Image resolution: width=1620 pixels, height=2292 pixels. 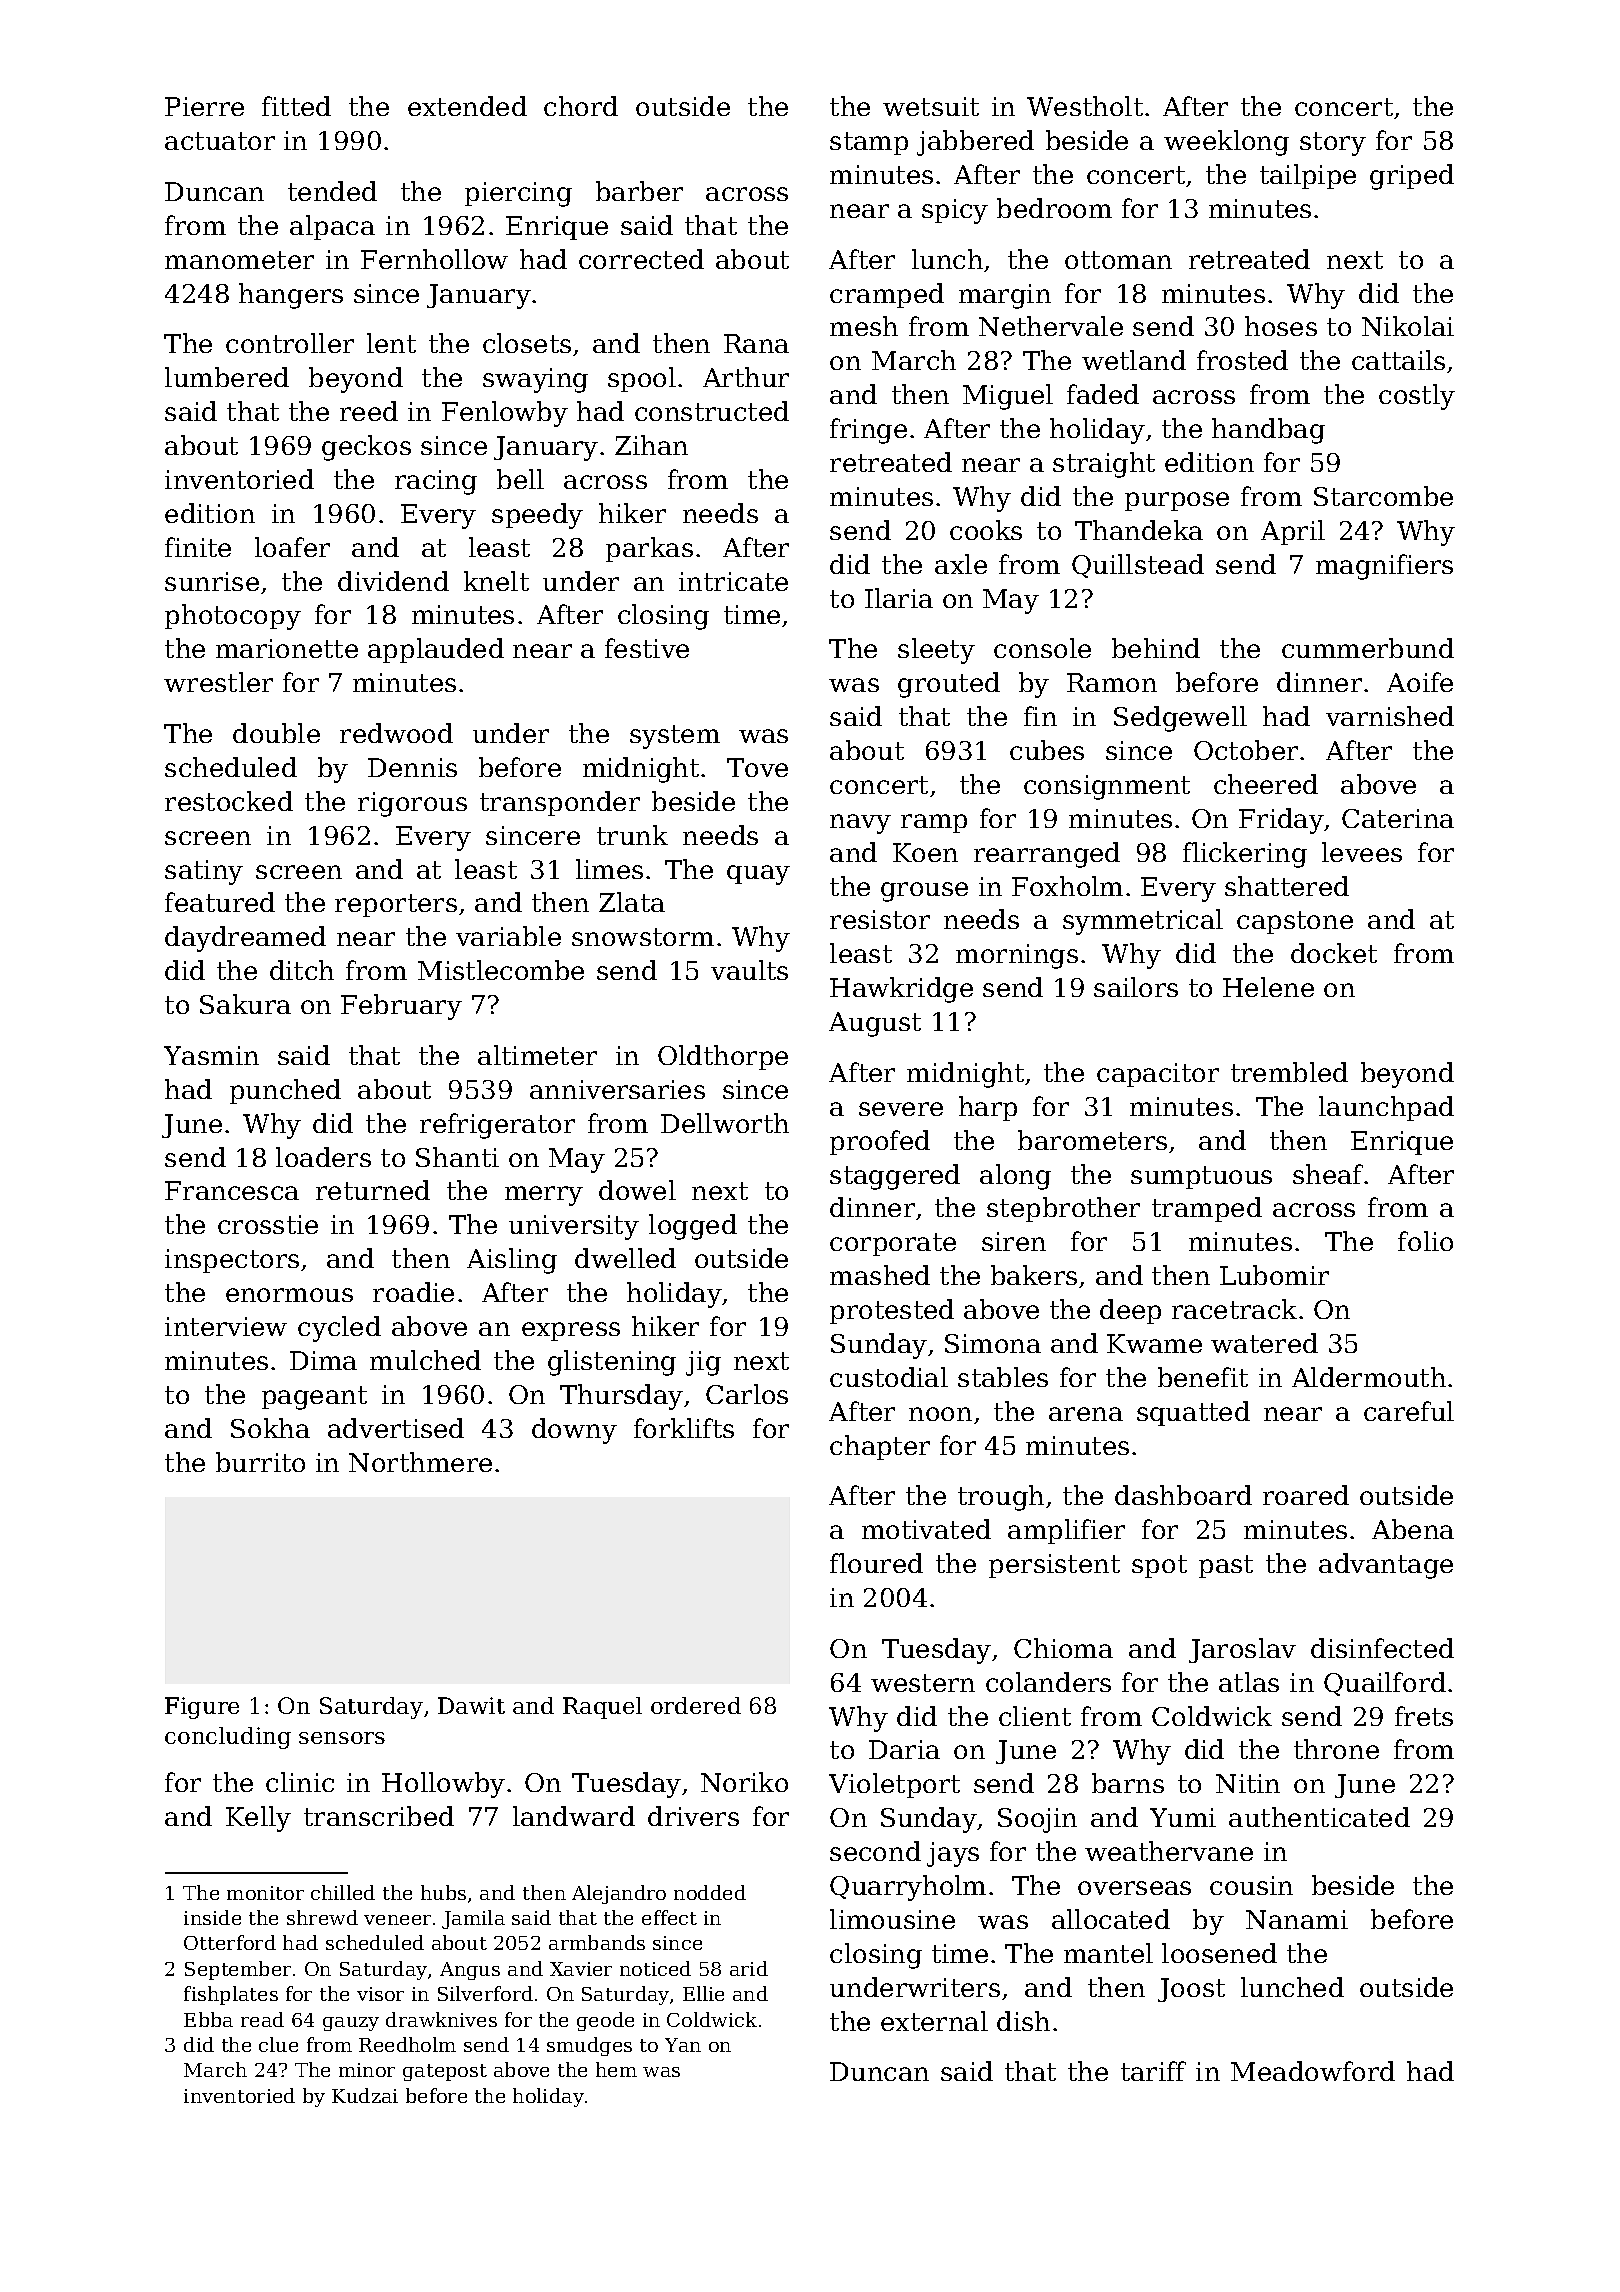 What do you see at coordinates (296, 106) in the screenshot?
I see `fitted` at bounding box center [296, 106].
